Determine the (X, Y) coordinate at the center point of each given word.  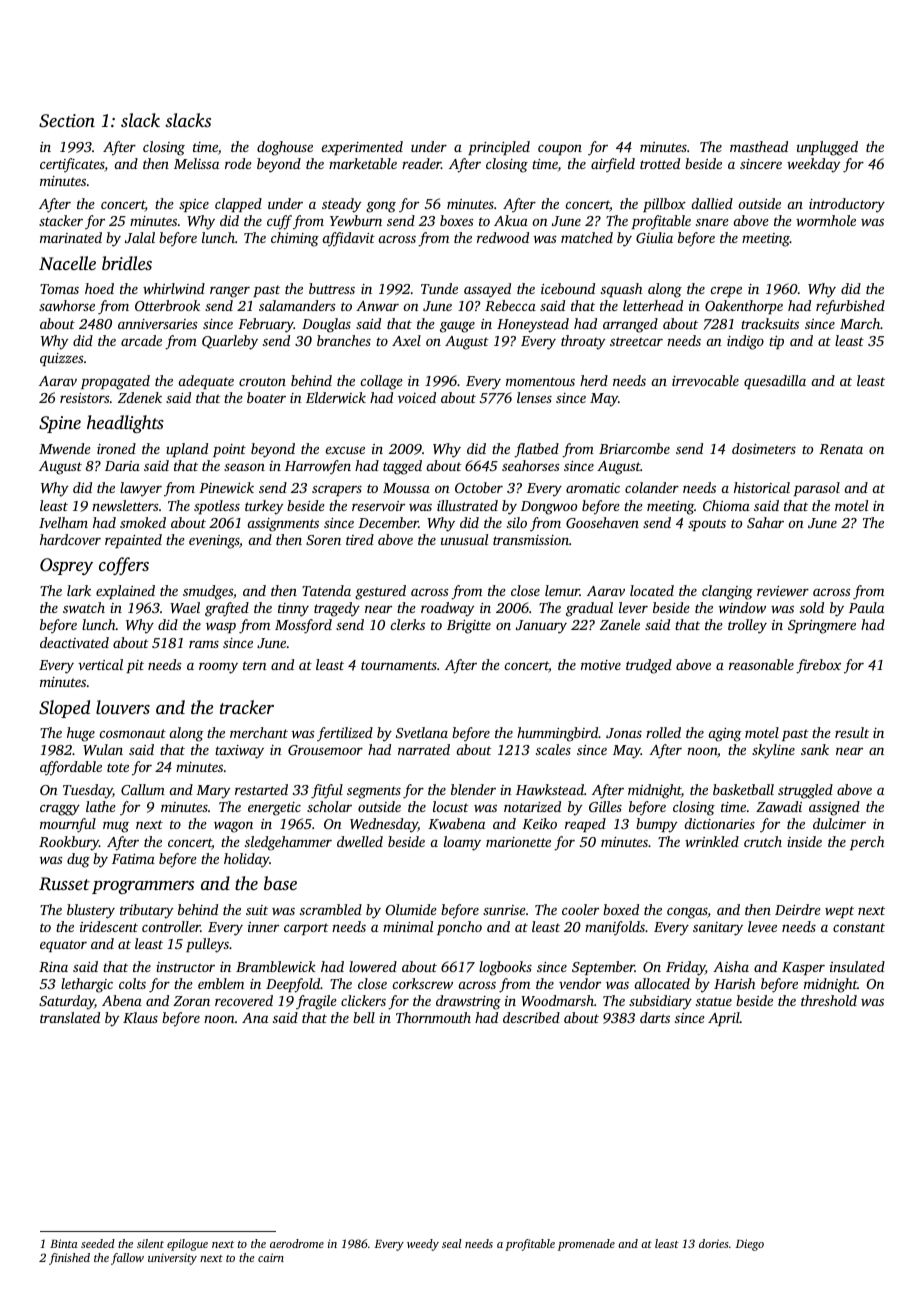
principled (499, 148)
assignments (283, 525)
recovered (244, 1000)
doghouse (285, 148)
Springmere (822, 627)
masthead (759, 146)
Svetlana (422, 732)
